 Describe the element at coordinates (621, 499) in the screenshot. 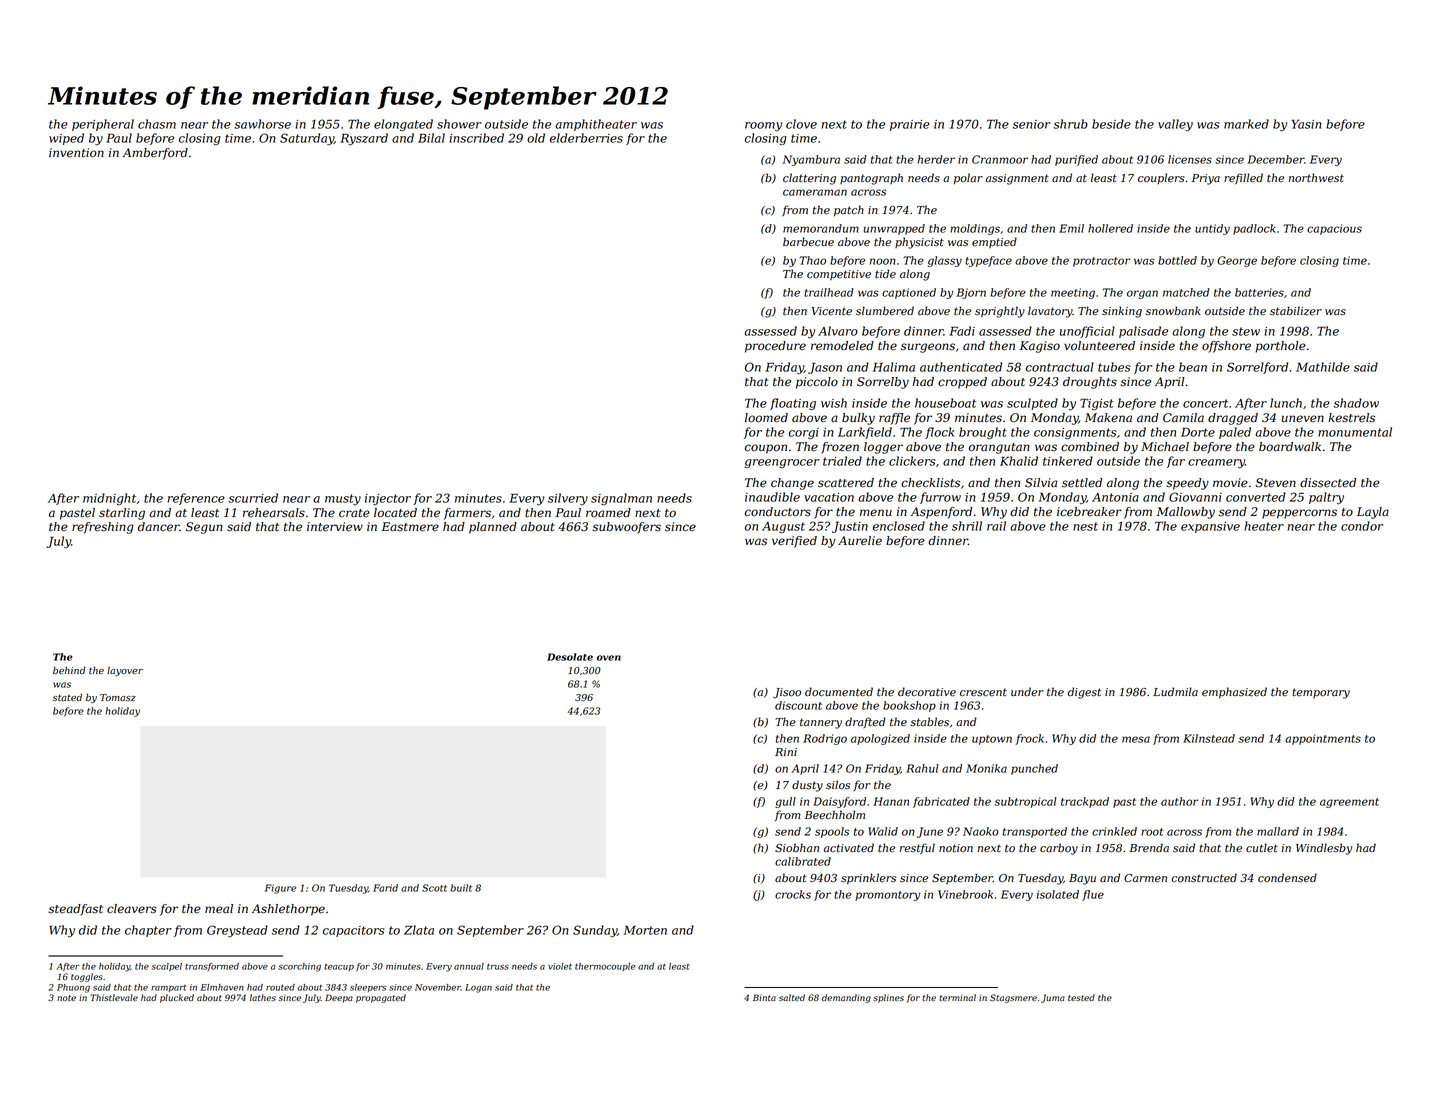

I see `signalman` at that location.
